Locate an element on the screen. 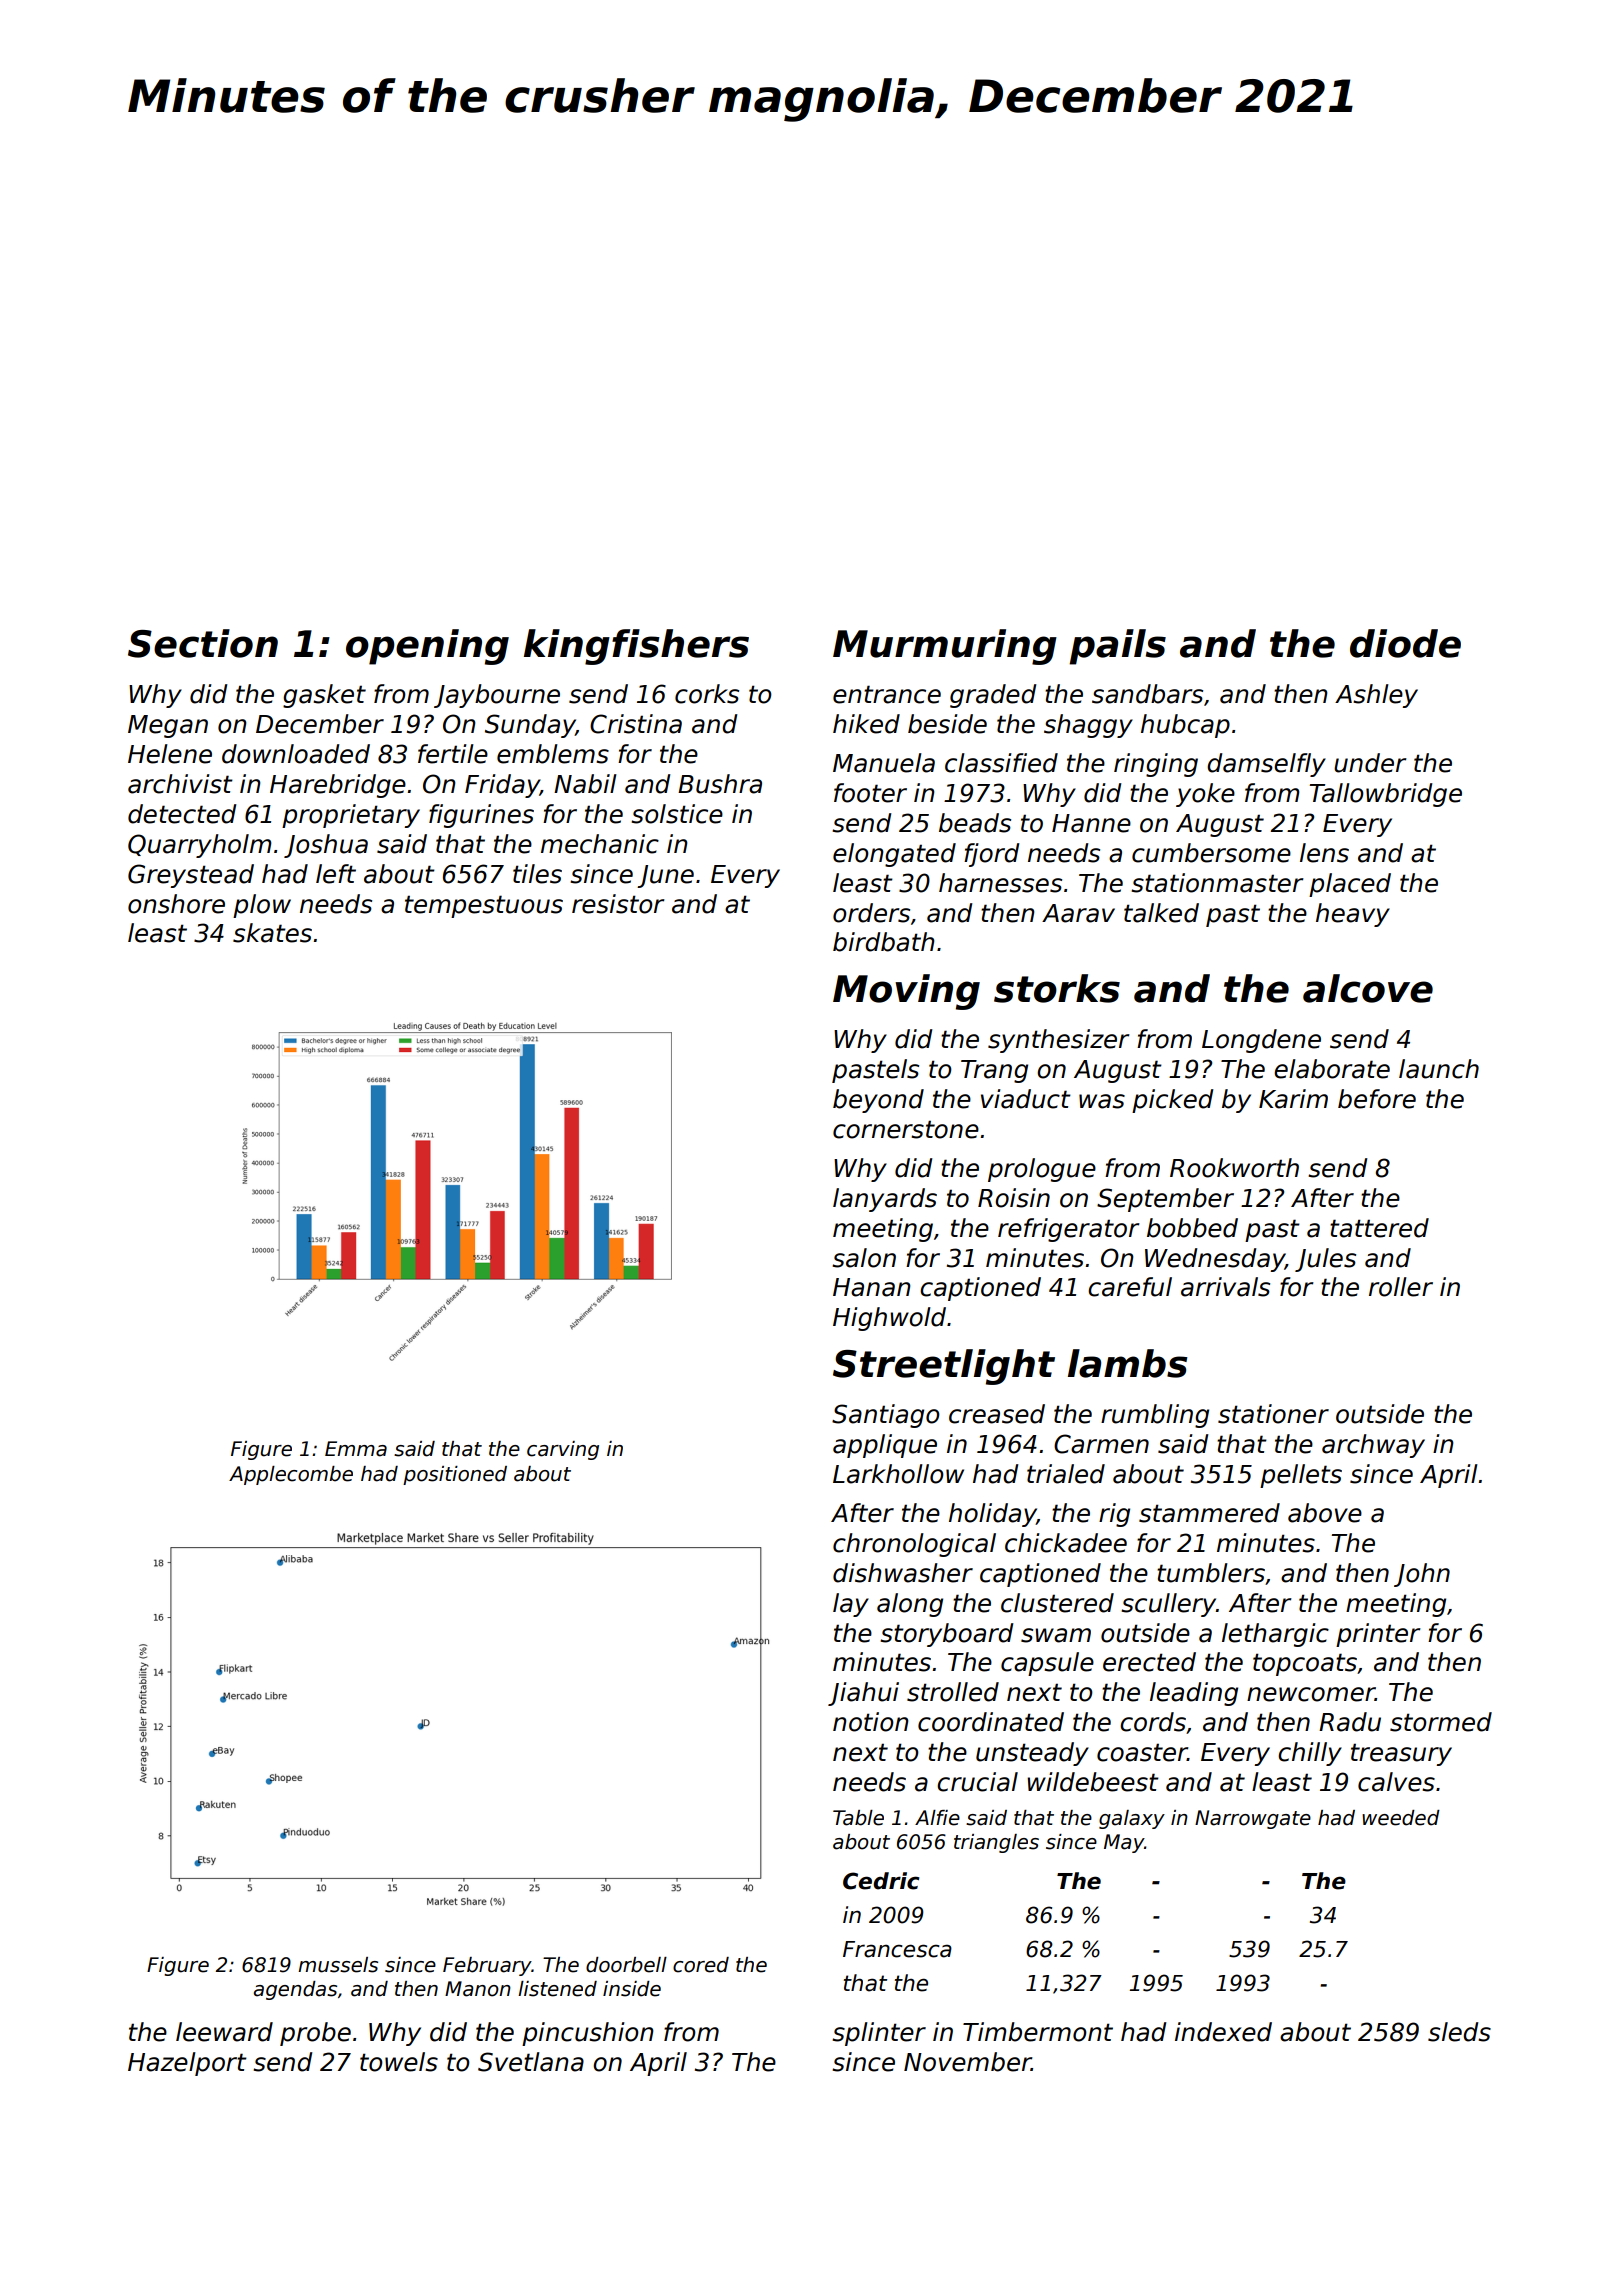 Image resolution: width=1620 pixels, height=2292 pixels. Jules is located at coordinates (1325, 1260).
